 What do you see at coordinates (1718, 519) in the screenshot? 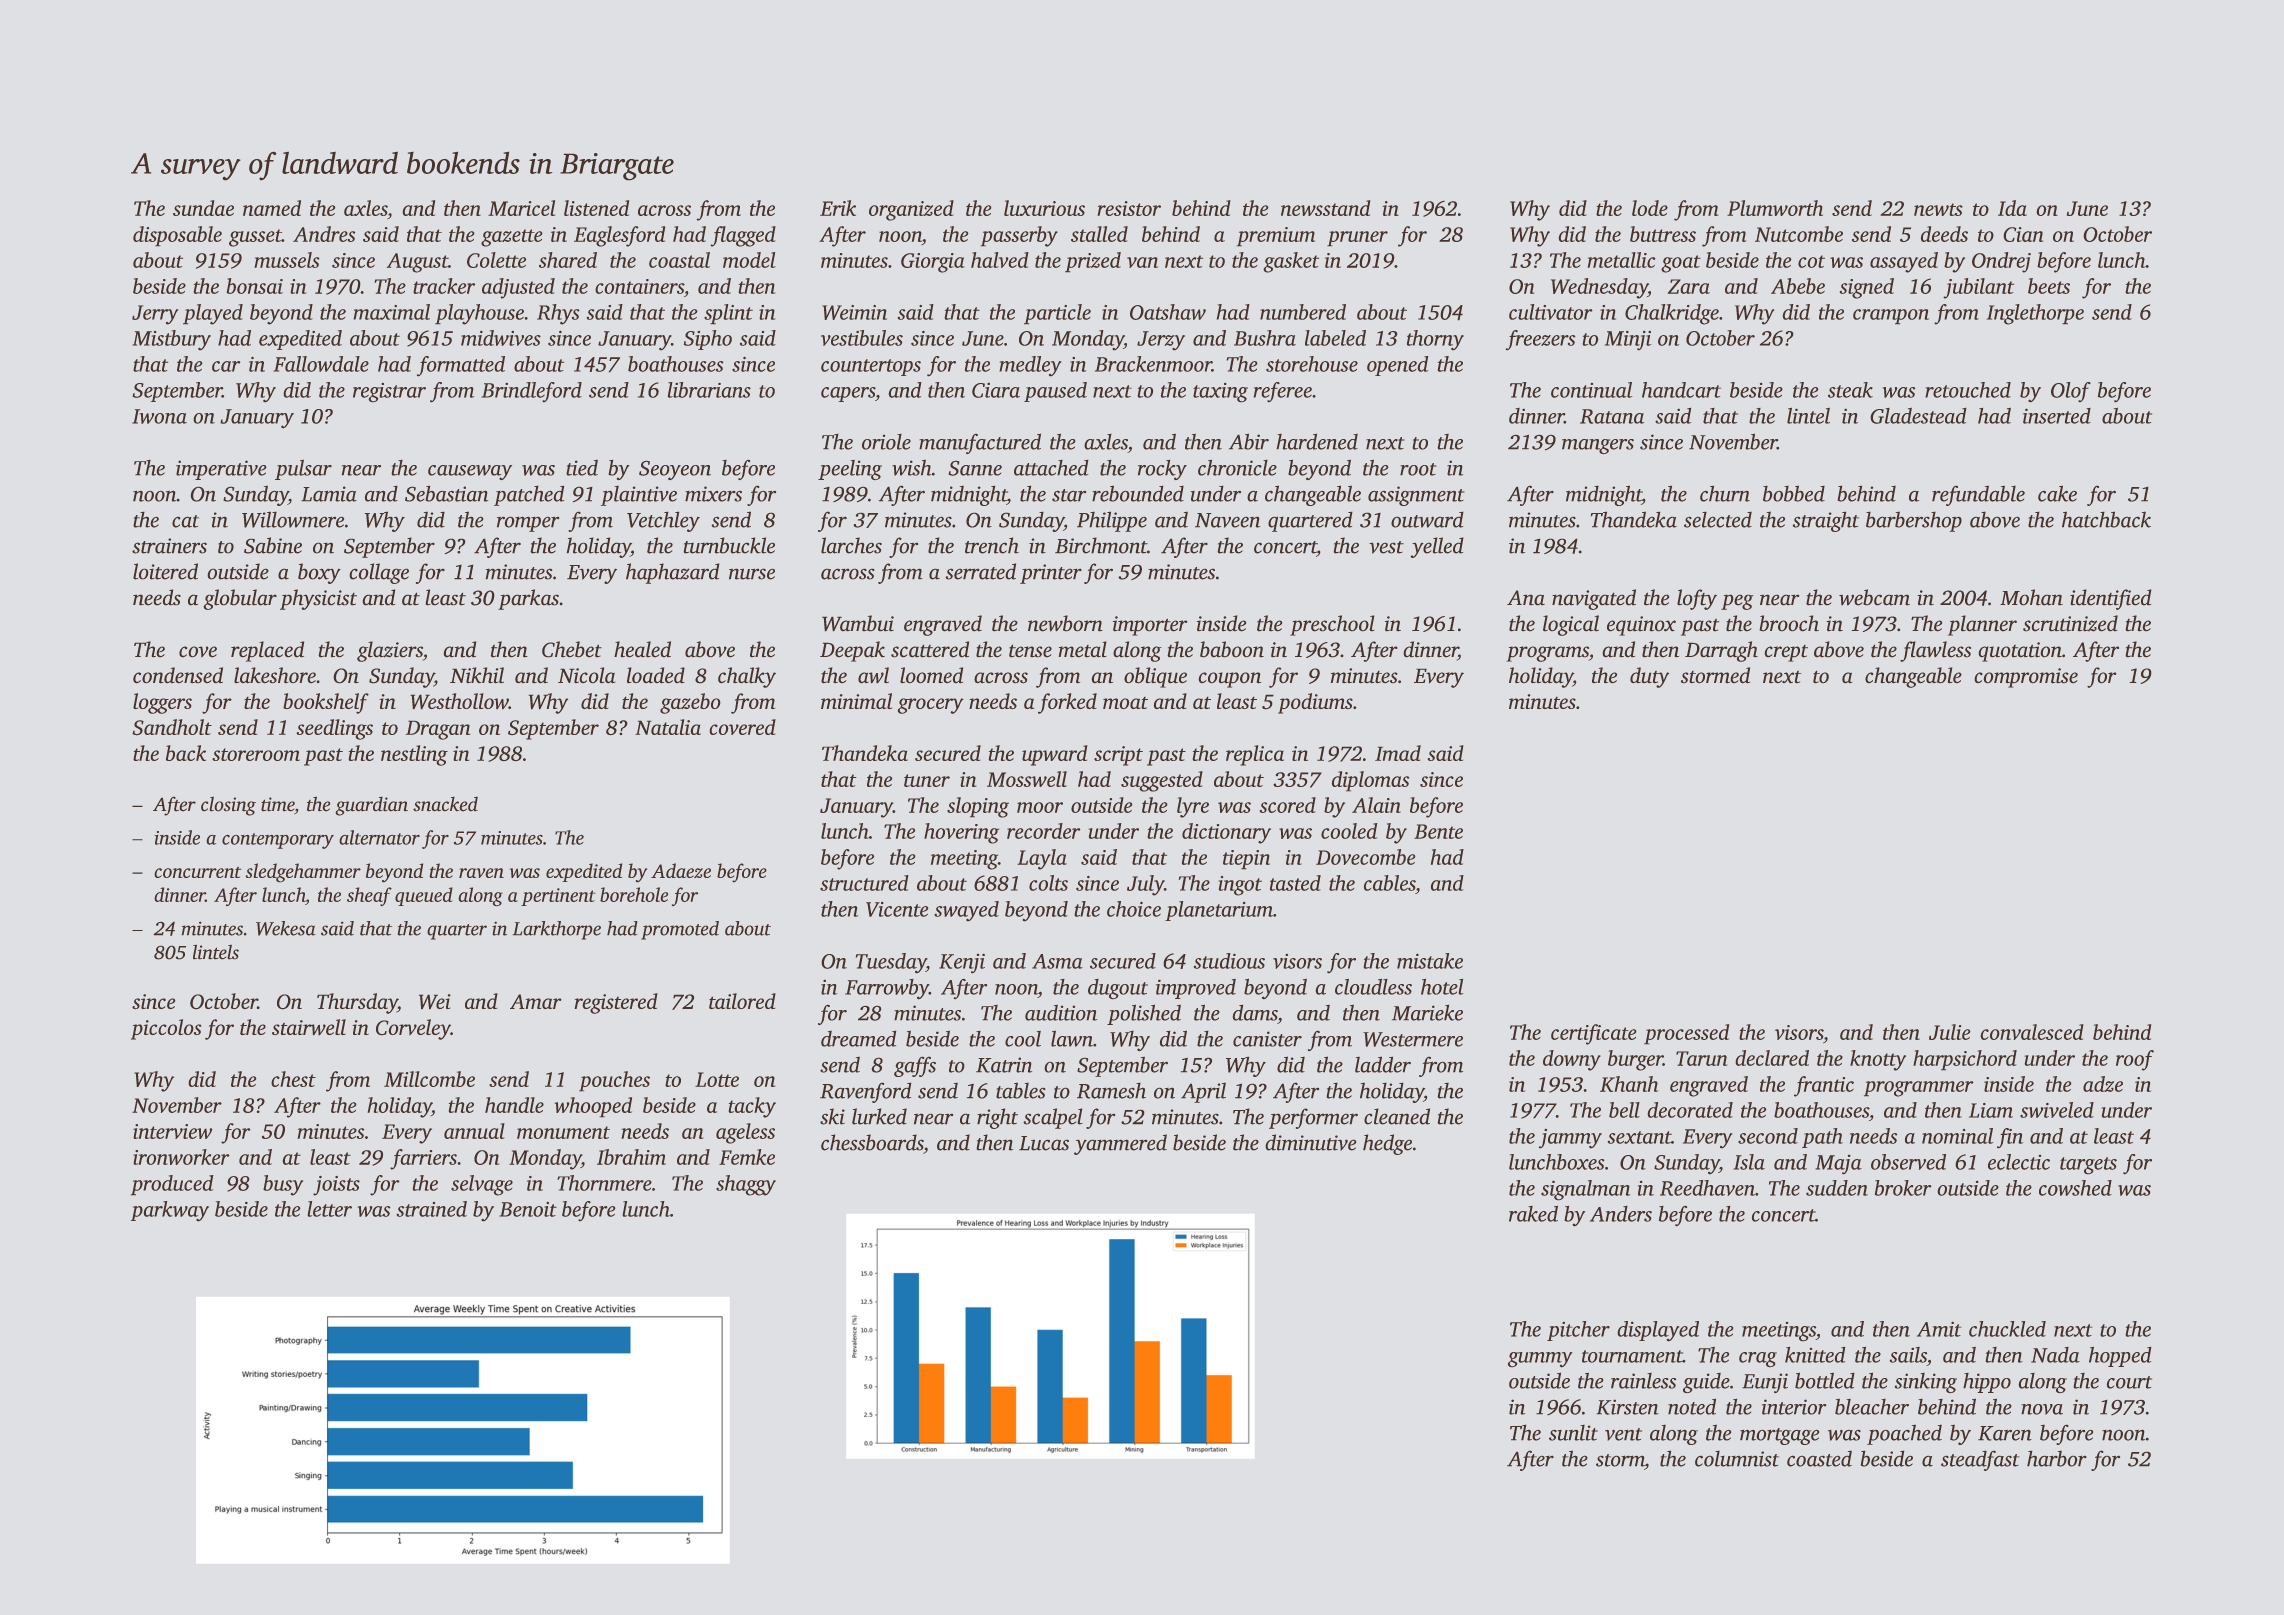
I see `selected` at bounding box center [1718, 519].
